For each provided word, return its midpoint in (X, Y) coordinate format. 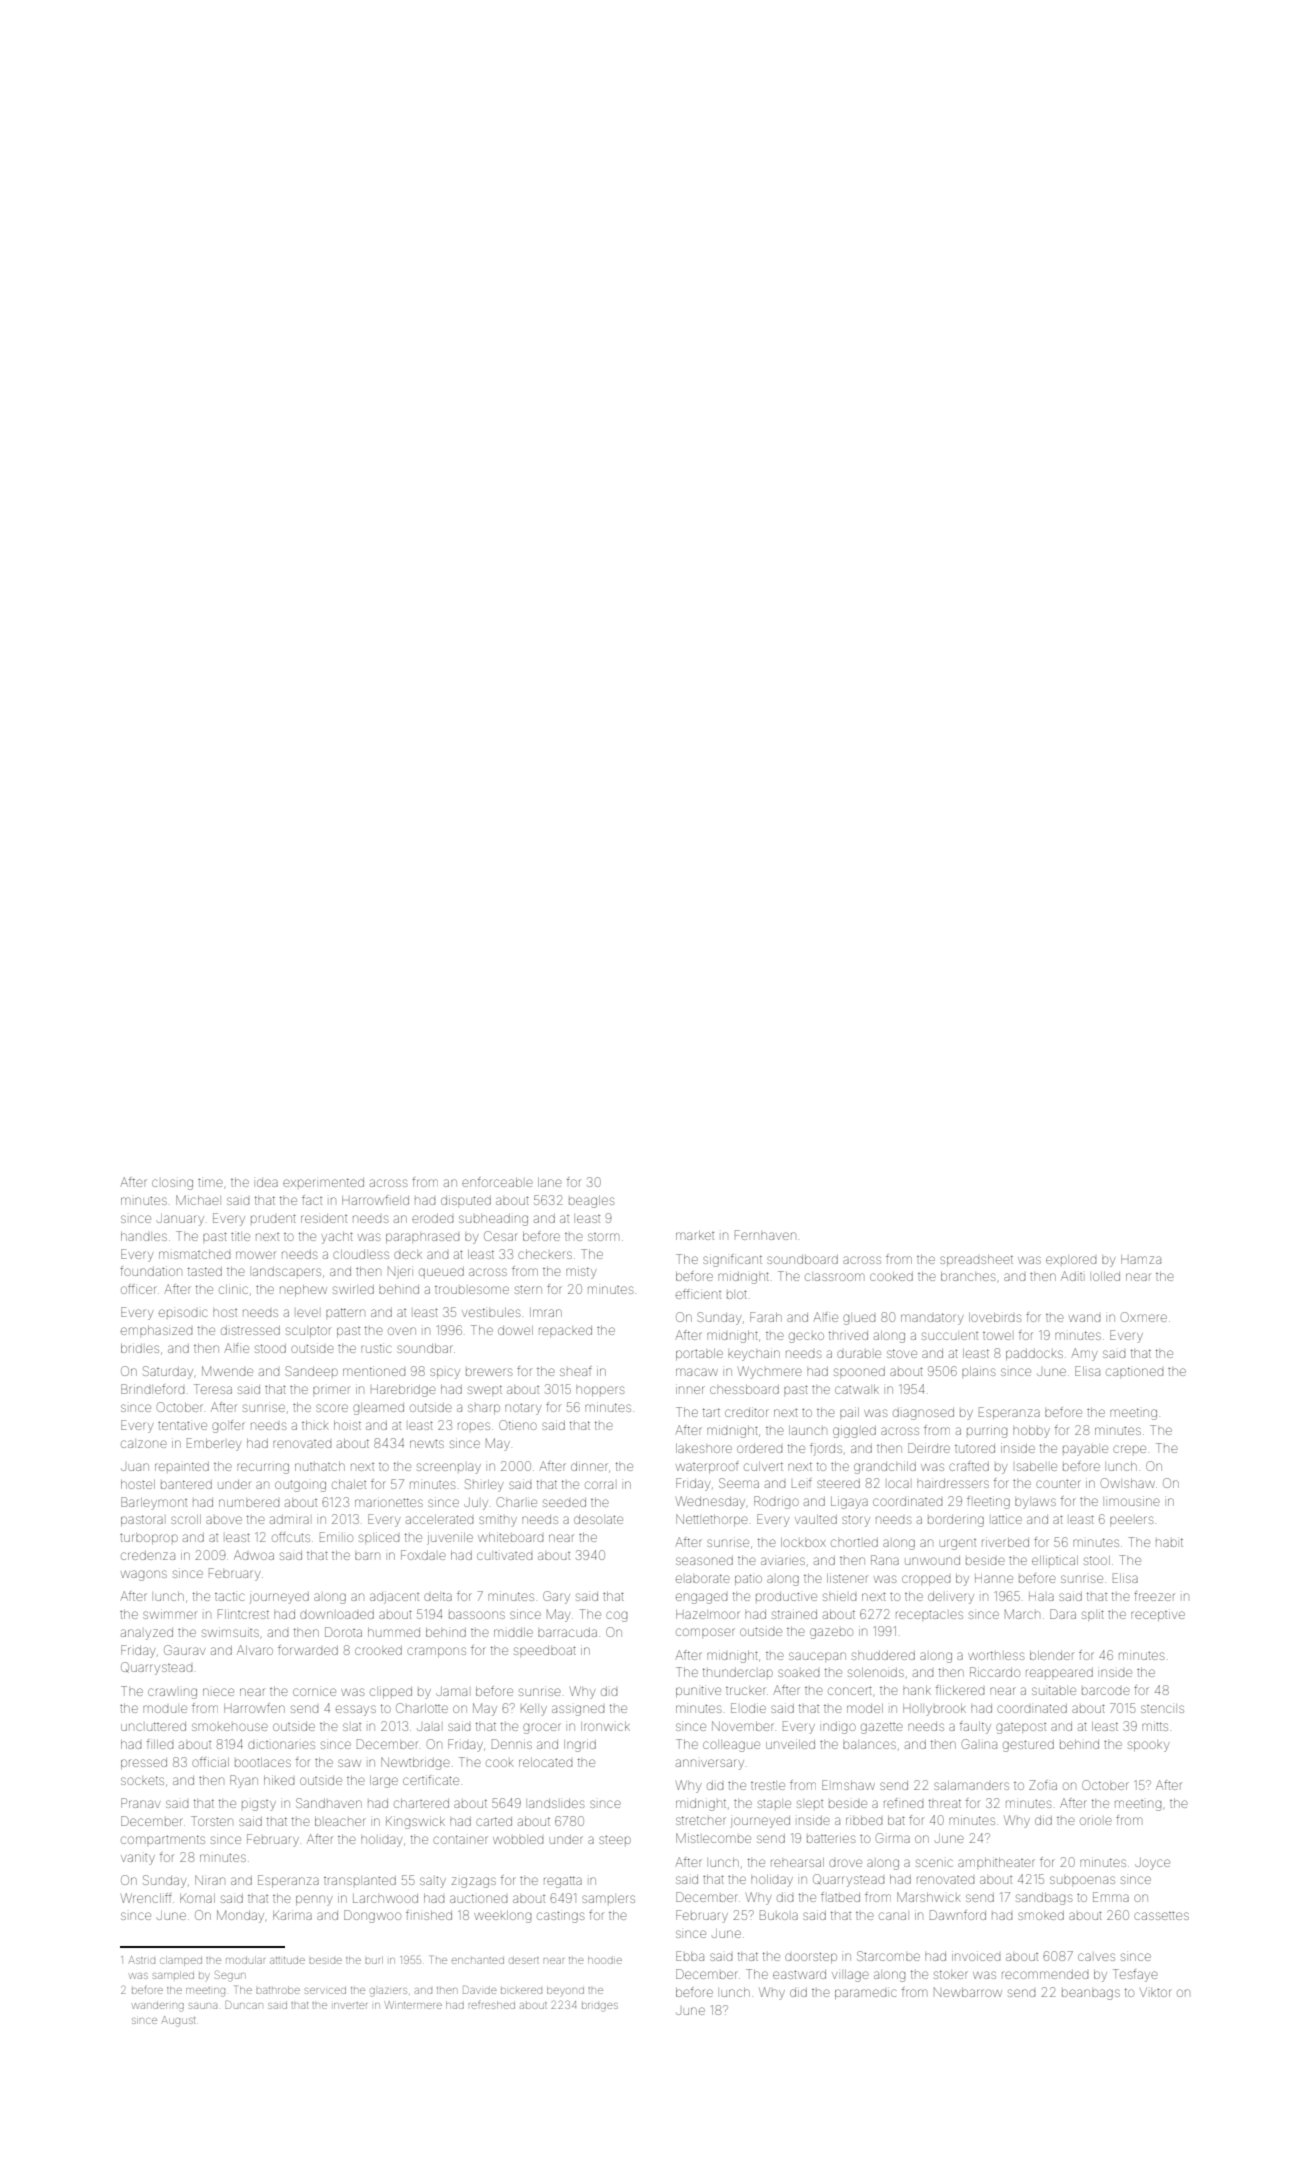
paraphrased (422, 1238)
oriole (1096, 1820)
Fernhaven (765, 1235)
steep (615, 1839)
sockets (142, 1780)
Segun (230, 1976)
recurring (263, 1468)
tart (711, 1412)
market (695, 1235)
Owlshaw (1128, 1483)
